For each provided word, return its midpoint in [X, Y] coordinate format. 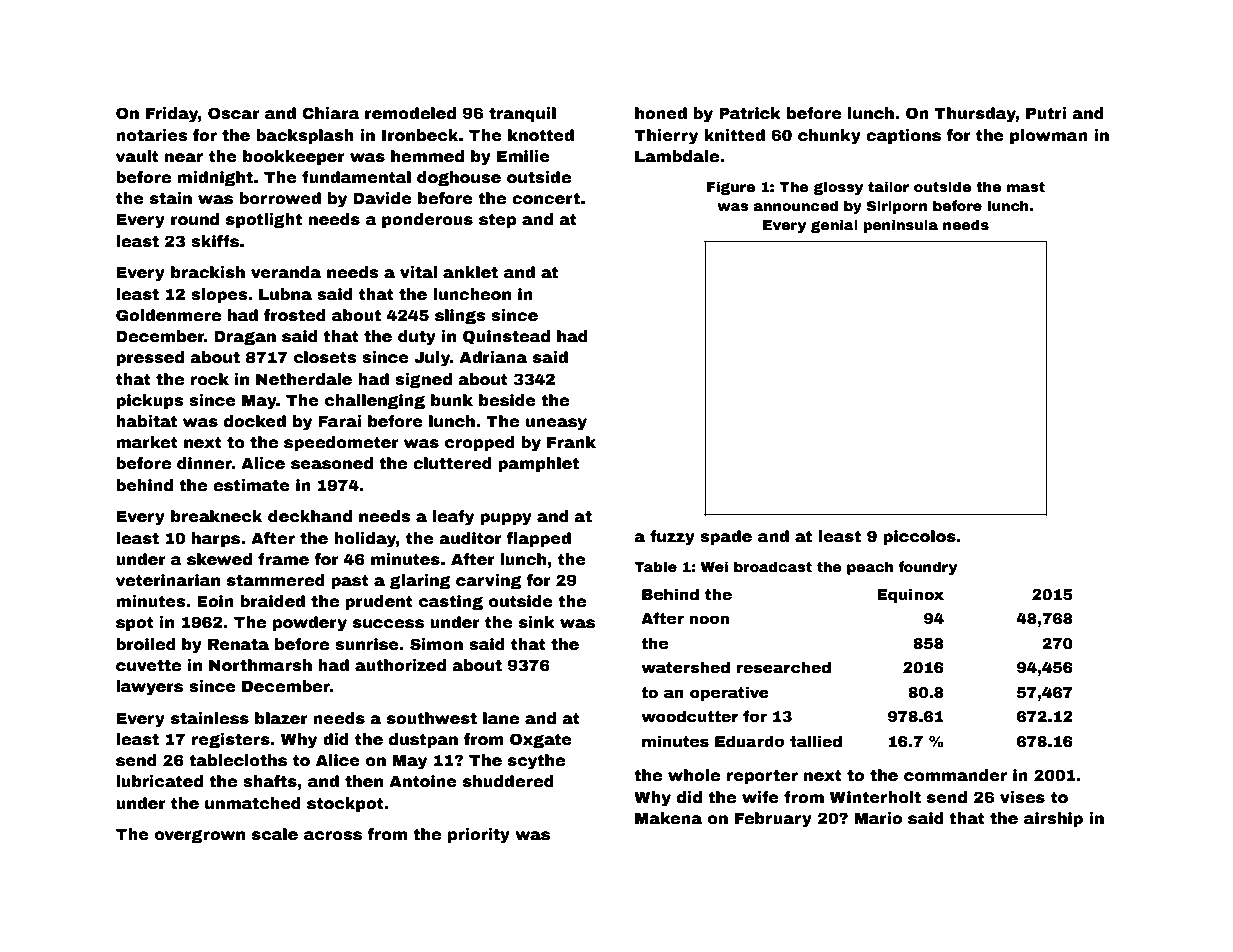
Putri [1046, 113]
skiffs [215, 241]
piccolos [919, 538]
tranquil [522, 115]
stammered [276, 580]
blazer [281, 718]
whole [694, 775]
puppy [506, 519]
